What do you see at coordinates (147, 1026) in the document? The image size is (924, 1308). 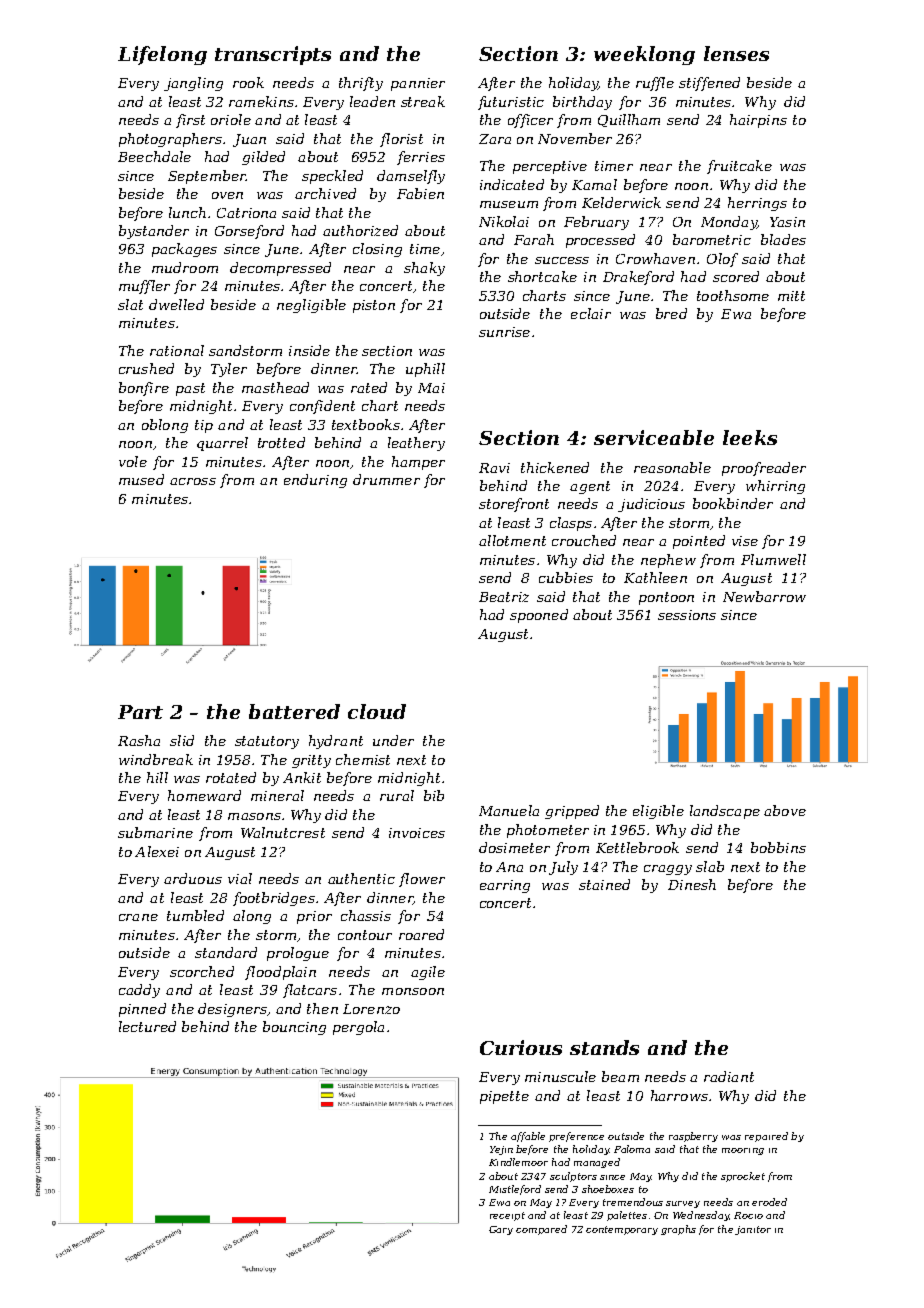 I see `lectured` at bounding box center [147, 1026].
